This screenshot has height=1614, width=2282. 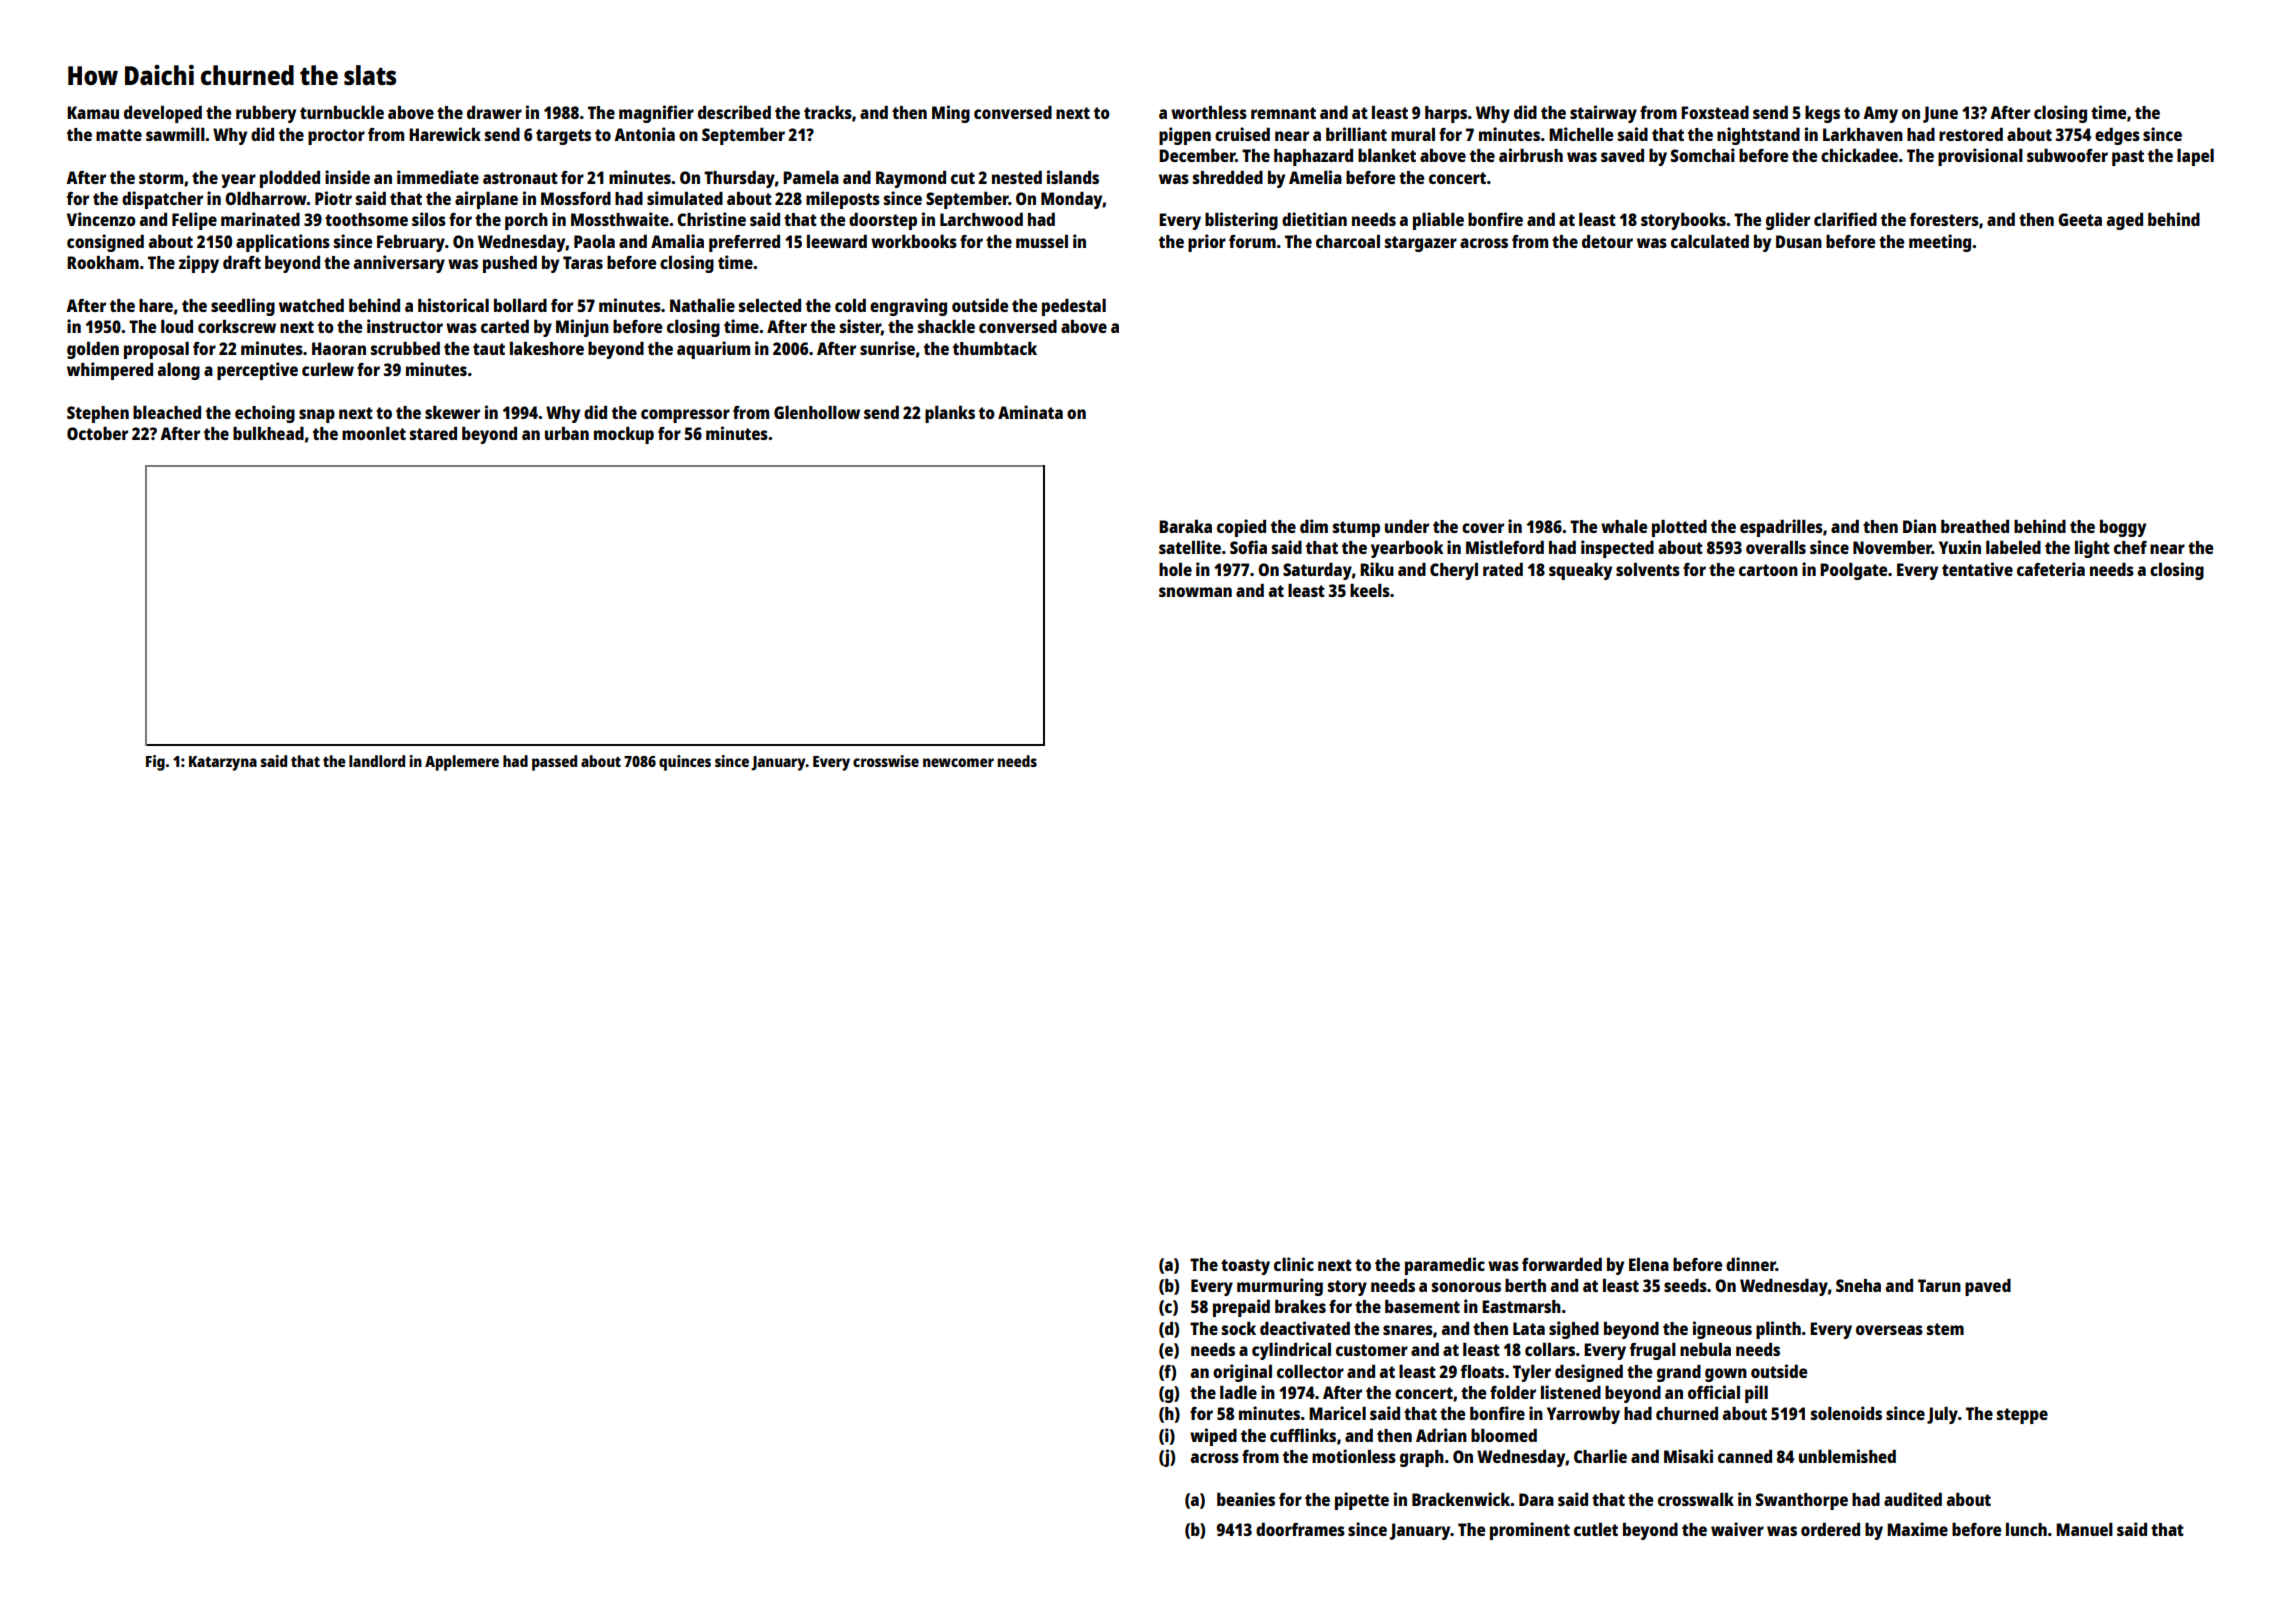 I want to click on edges, so click(x=2117, y=136).
